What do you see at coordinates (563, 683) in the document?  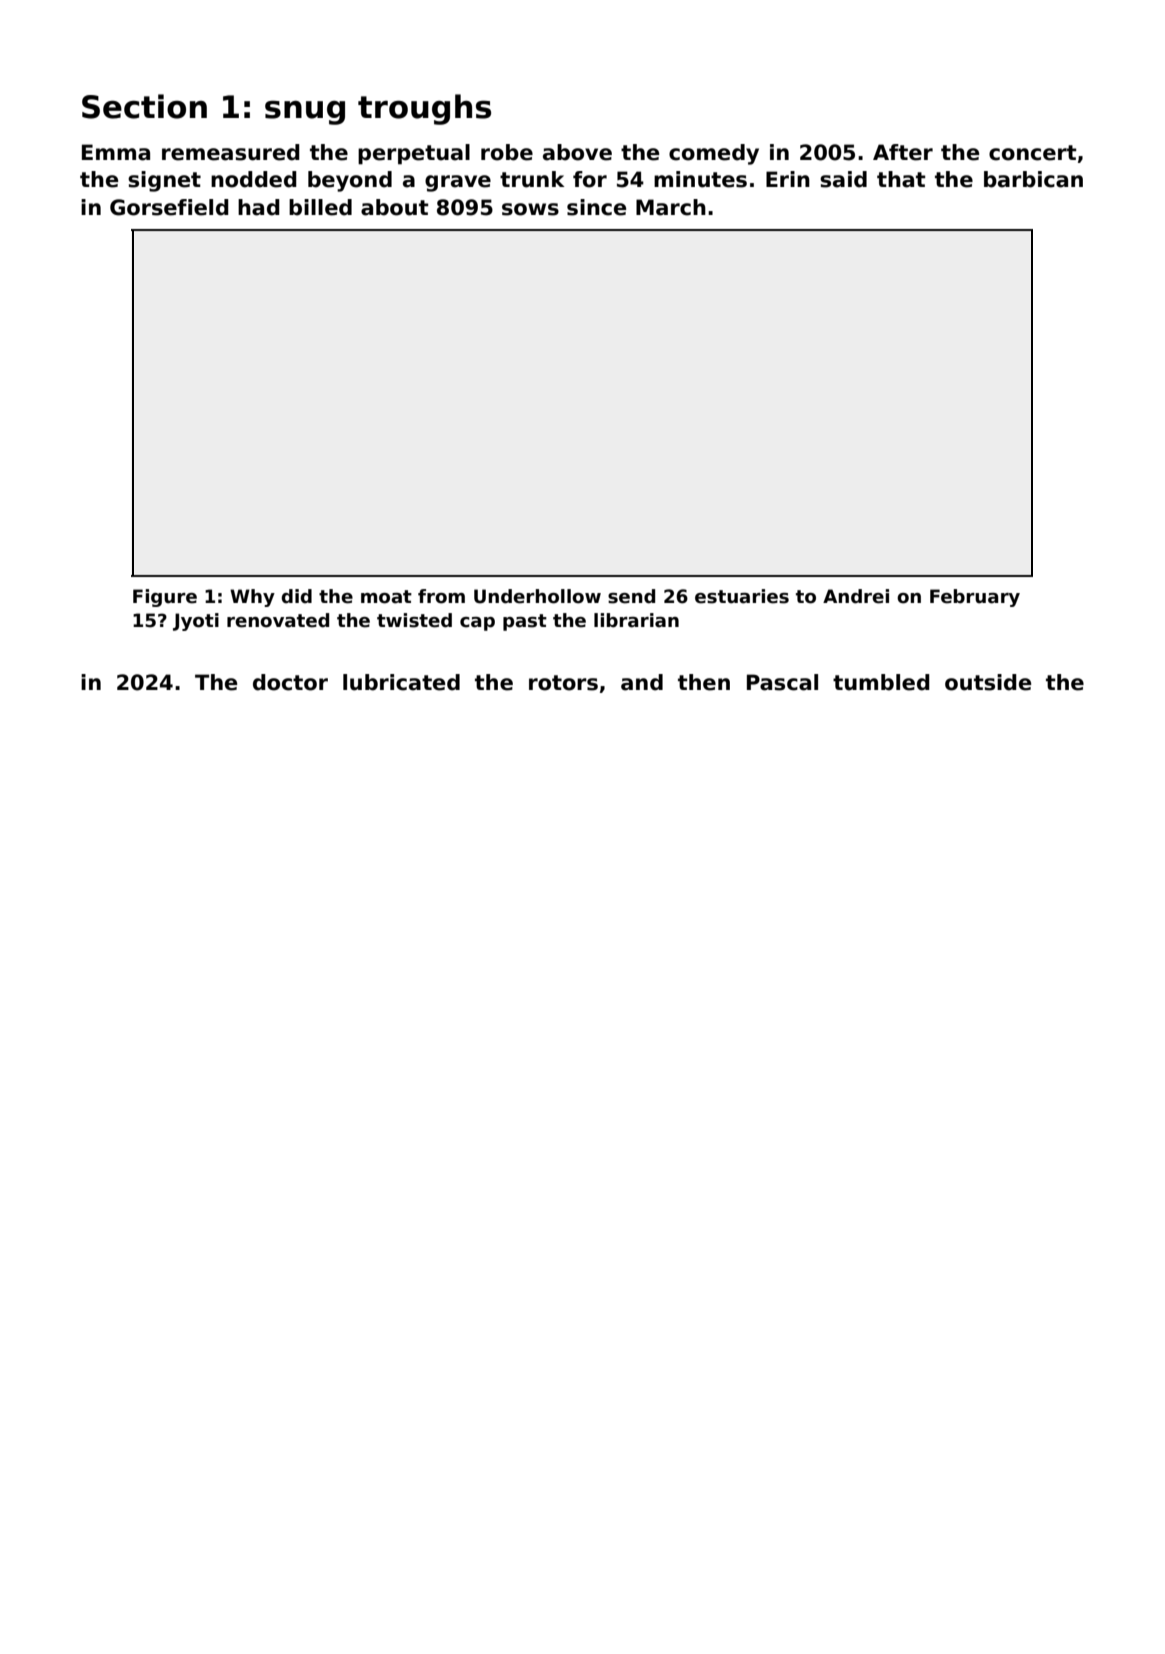 I see `rotors` at bounding box center [563, 683].
